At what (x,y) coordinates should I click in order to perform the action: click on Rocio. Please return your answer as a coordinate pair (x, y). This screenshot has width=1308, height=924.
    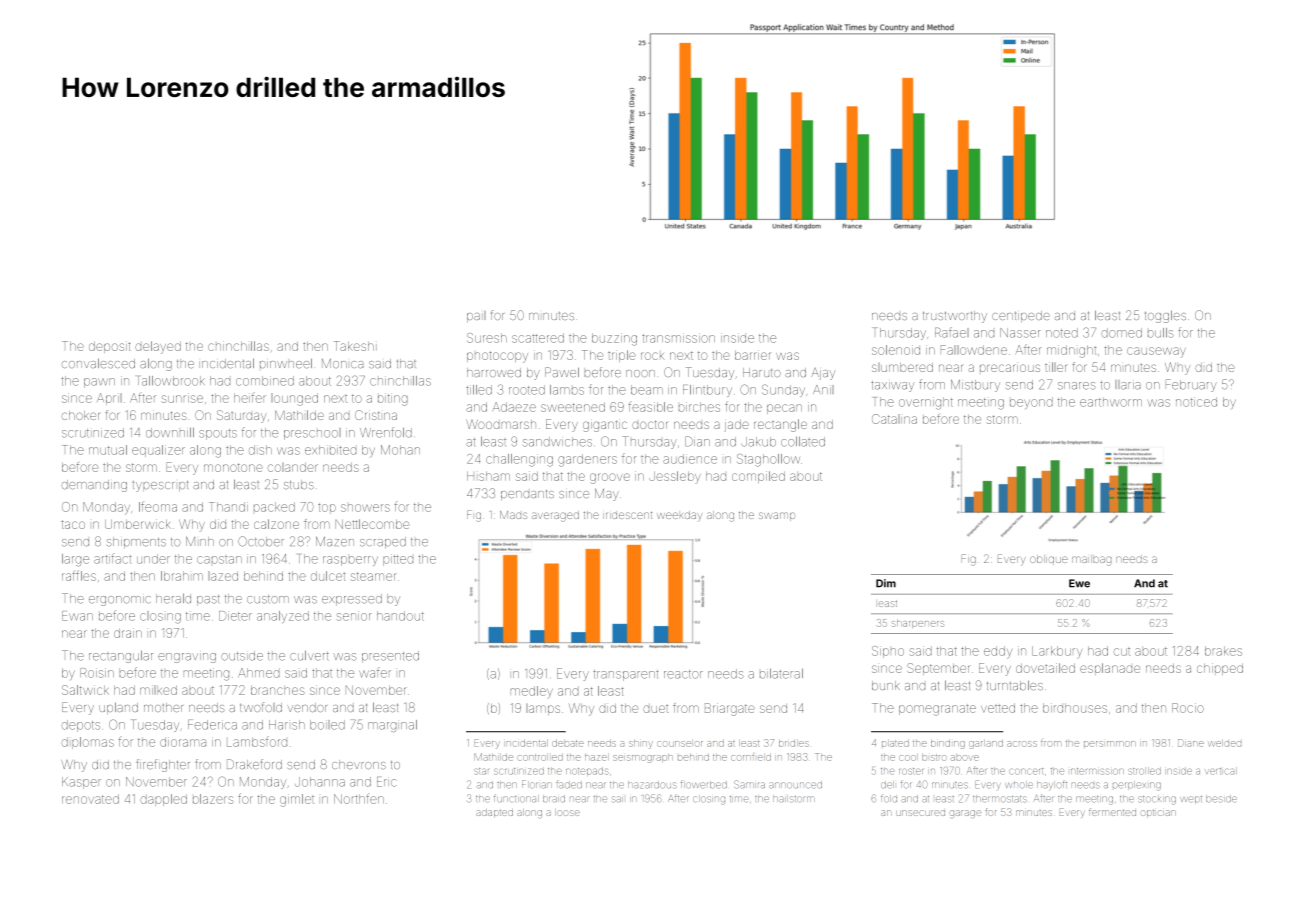
    Looking at the image, I should click on (1188, 708).
